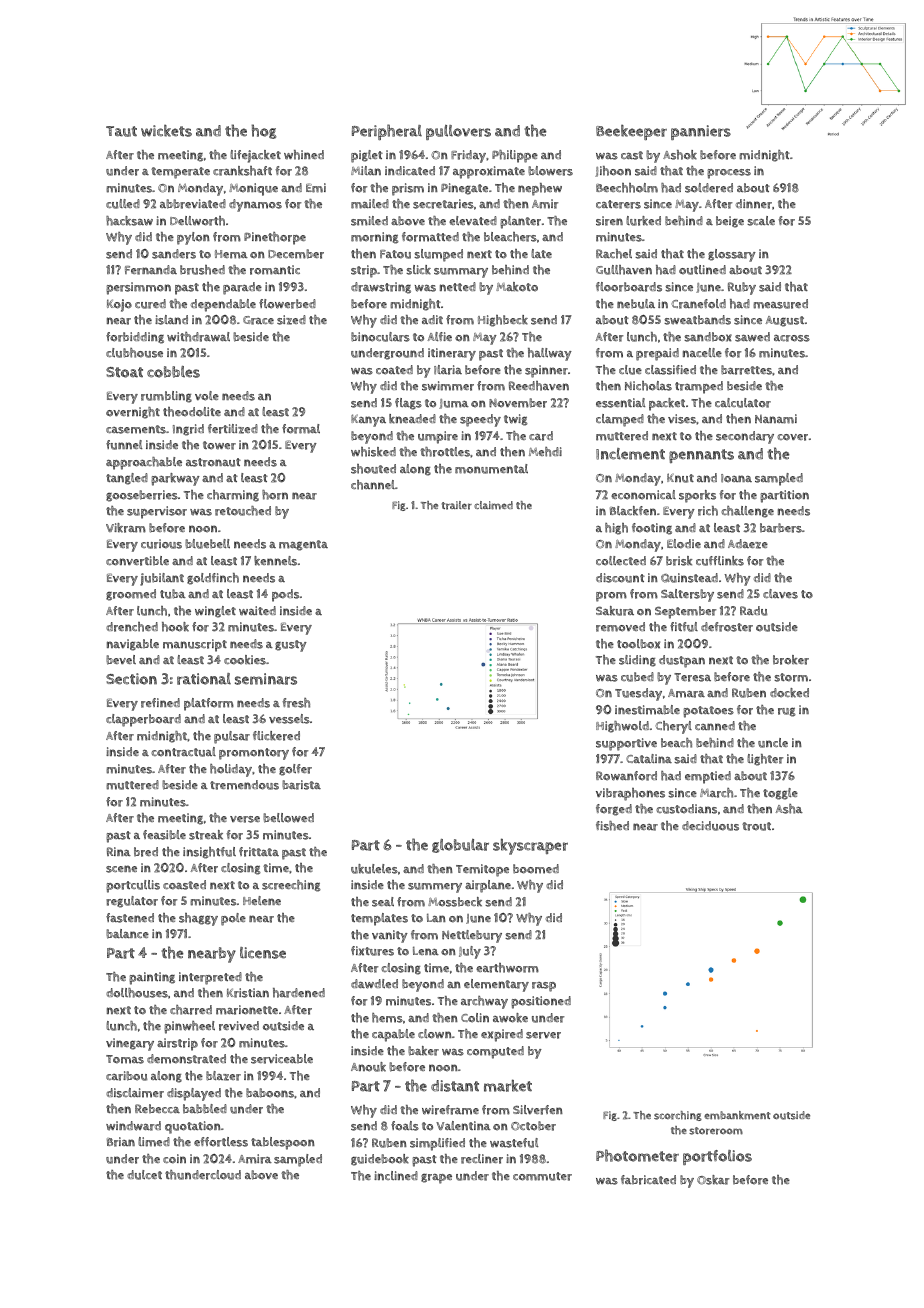 The image size is (924, 1308). Describe the element at coordinates (743, 403) in the document. I see `calculator` at that location.
